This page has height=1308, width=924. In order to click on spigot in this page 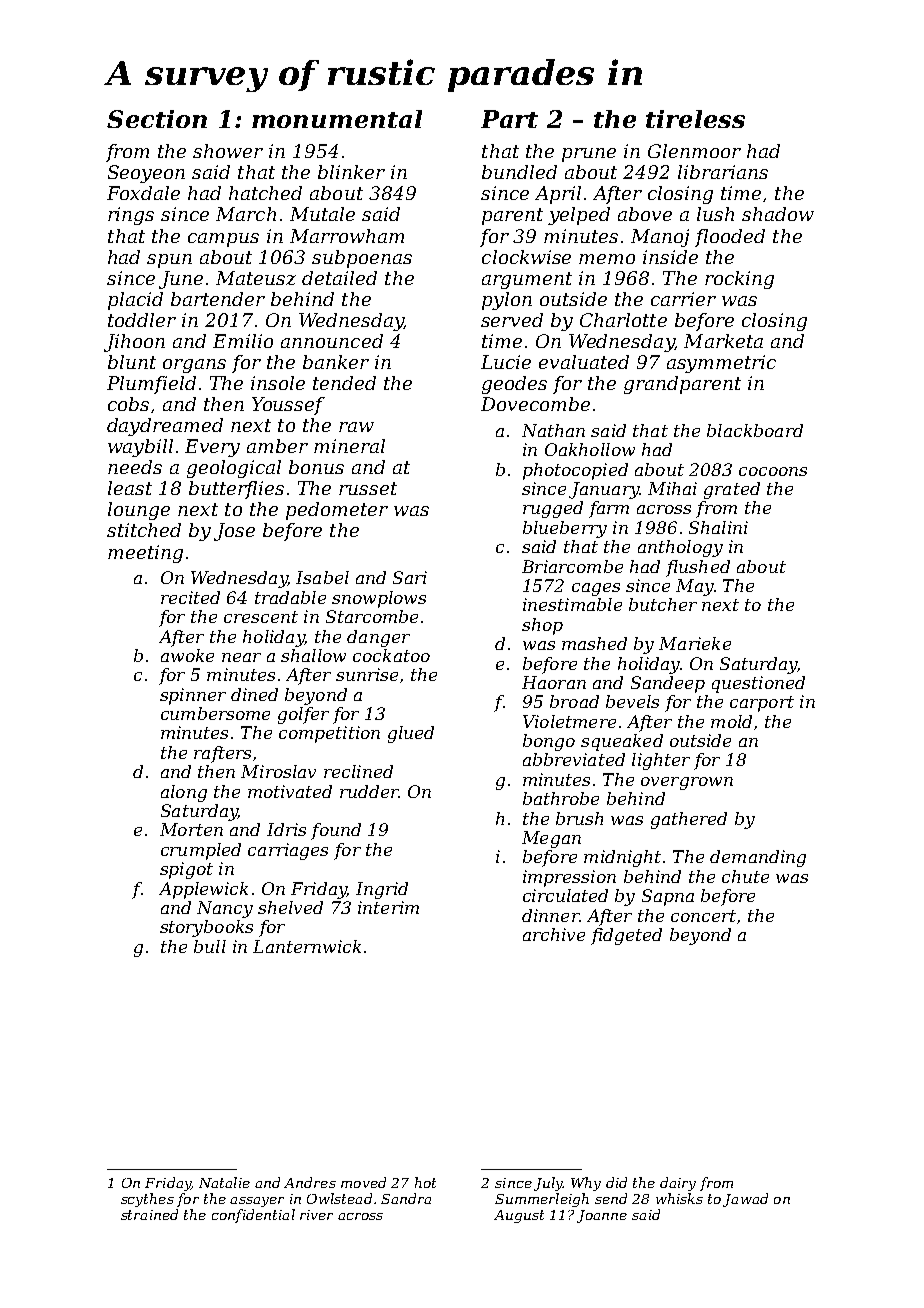, I will do `click(186, 870)`.
